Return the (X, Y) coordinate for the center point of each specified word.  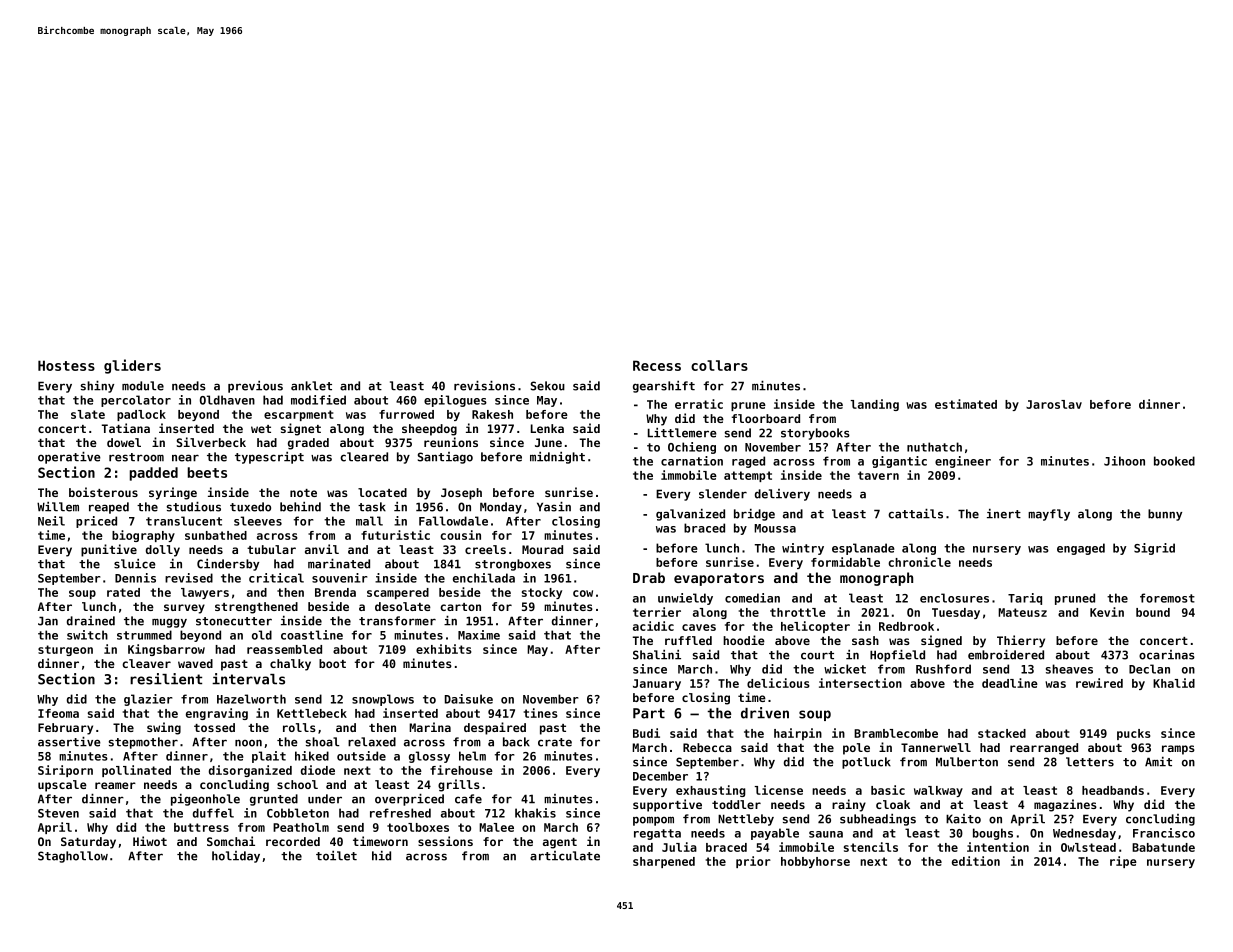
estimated (966, 404)
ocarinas (1167, 655)
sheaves (1069, 669)
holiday (236, 857)
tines (541, 713)
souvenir (339, 578)
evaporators (719, 579)
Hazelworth (251, 699)
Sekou (548, 386)
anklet (311, 386)
